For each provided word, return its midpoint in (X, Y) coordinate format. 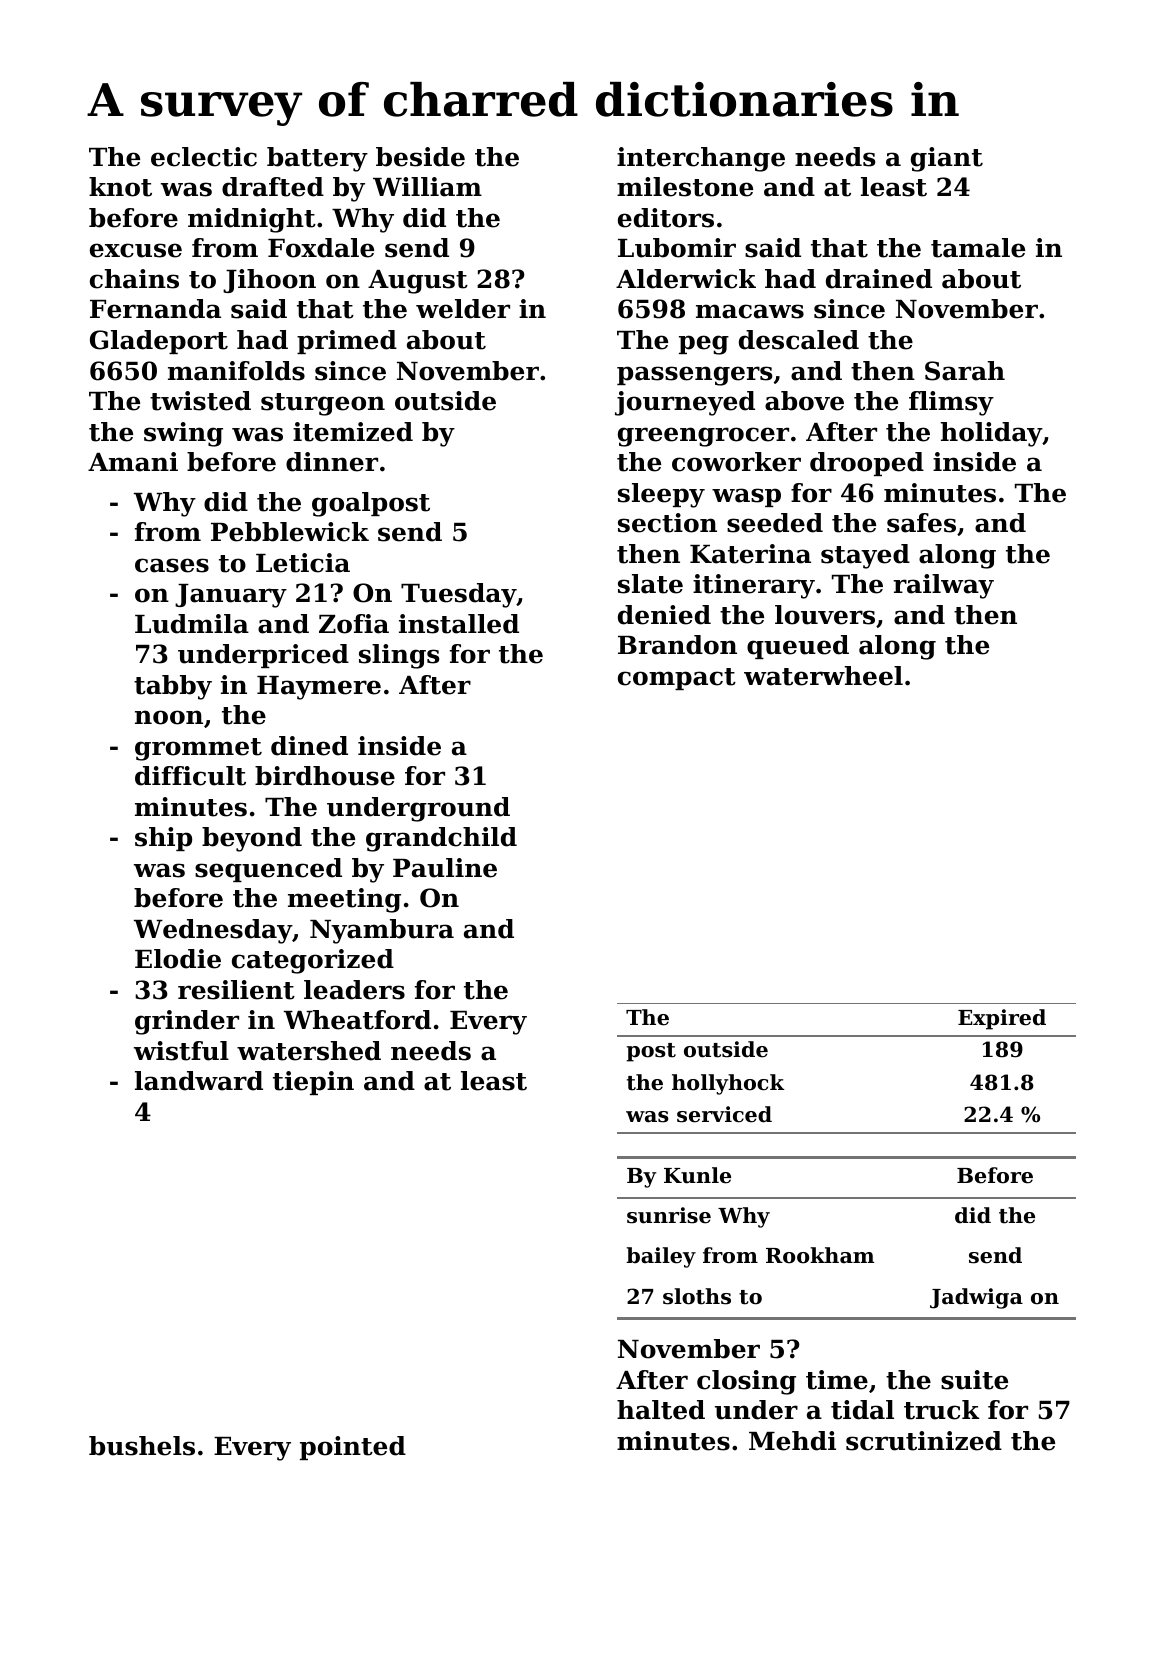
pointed (353, 1448)
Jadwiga (976, 1298)
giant (947, 159)
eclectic (204, 157)
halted (661, 1410)
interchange (701, 159)
